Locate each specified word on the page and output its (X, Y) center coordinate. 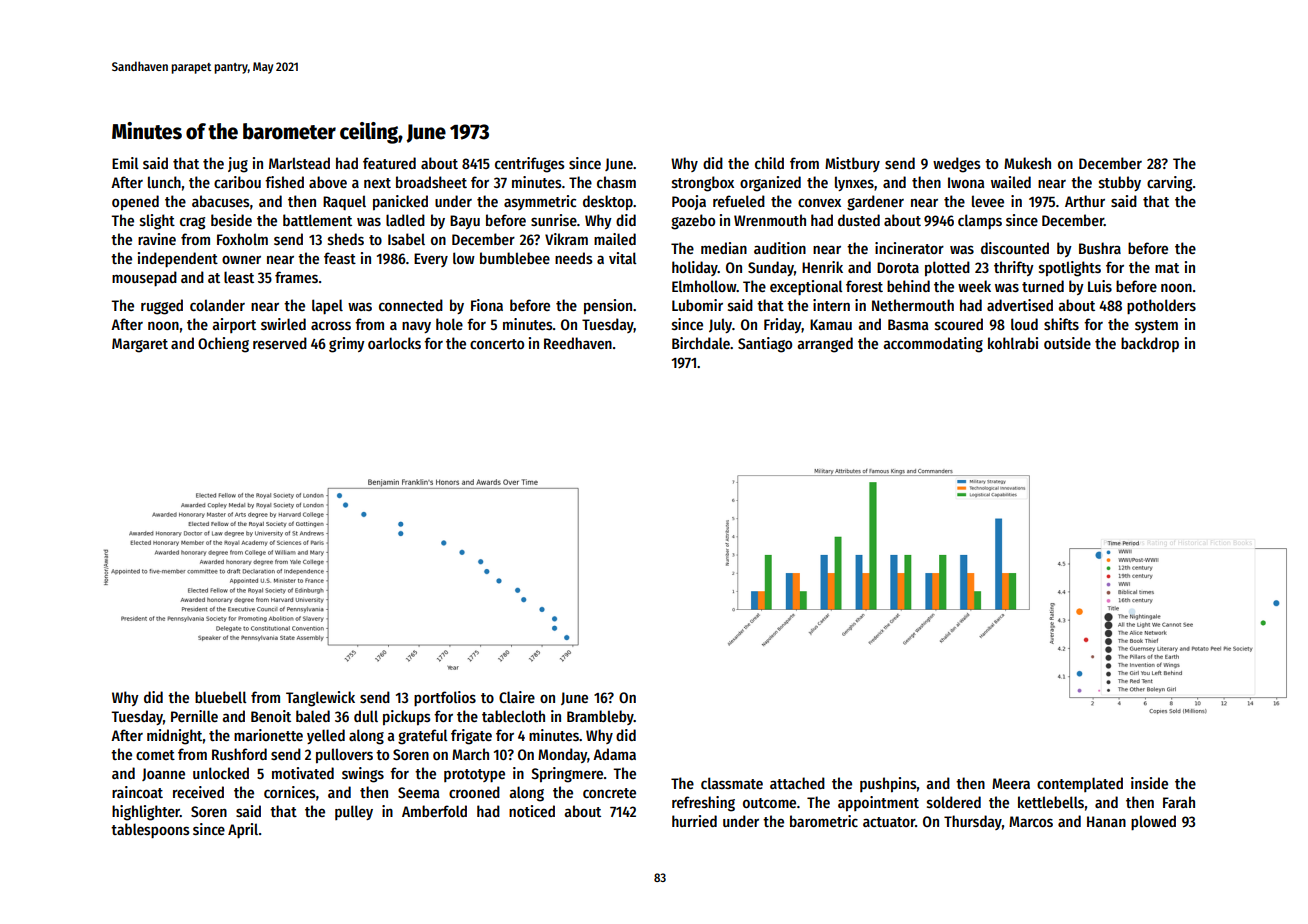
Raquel (344, 202)
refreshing (703, 804)
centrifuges (530, 165)
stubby (1120, 183)
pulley (354, 812)
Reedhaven (578, 343)
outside (1067, 343)
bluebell (221, 697)
